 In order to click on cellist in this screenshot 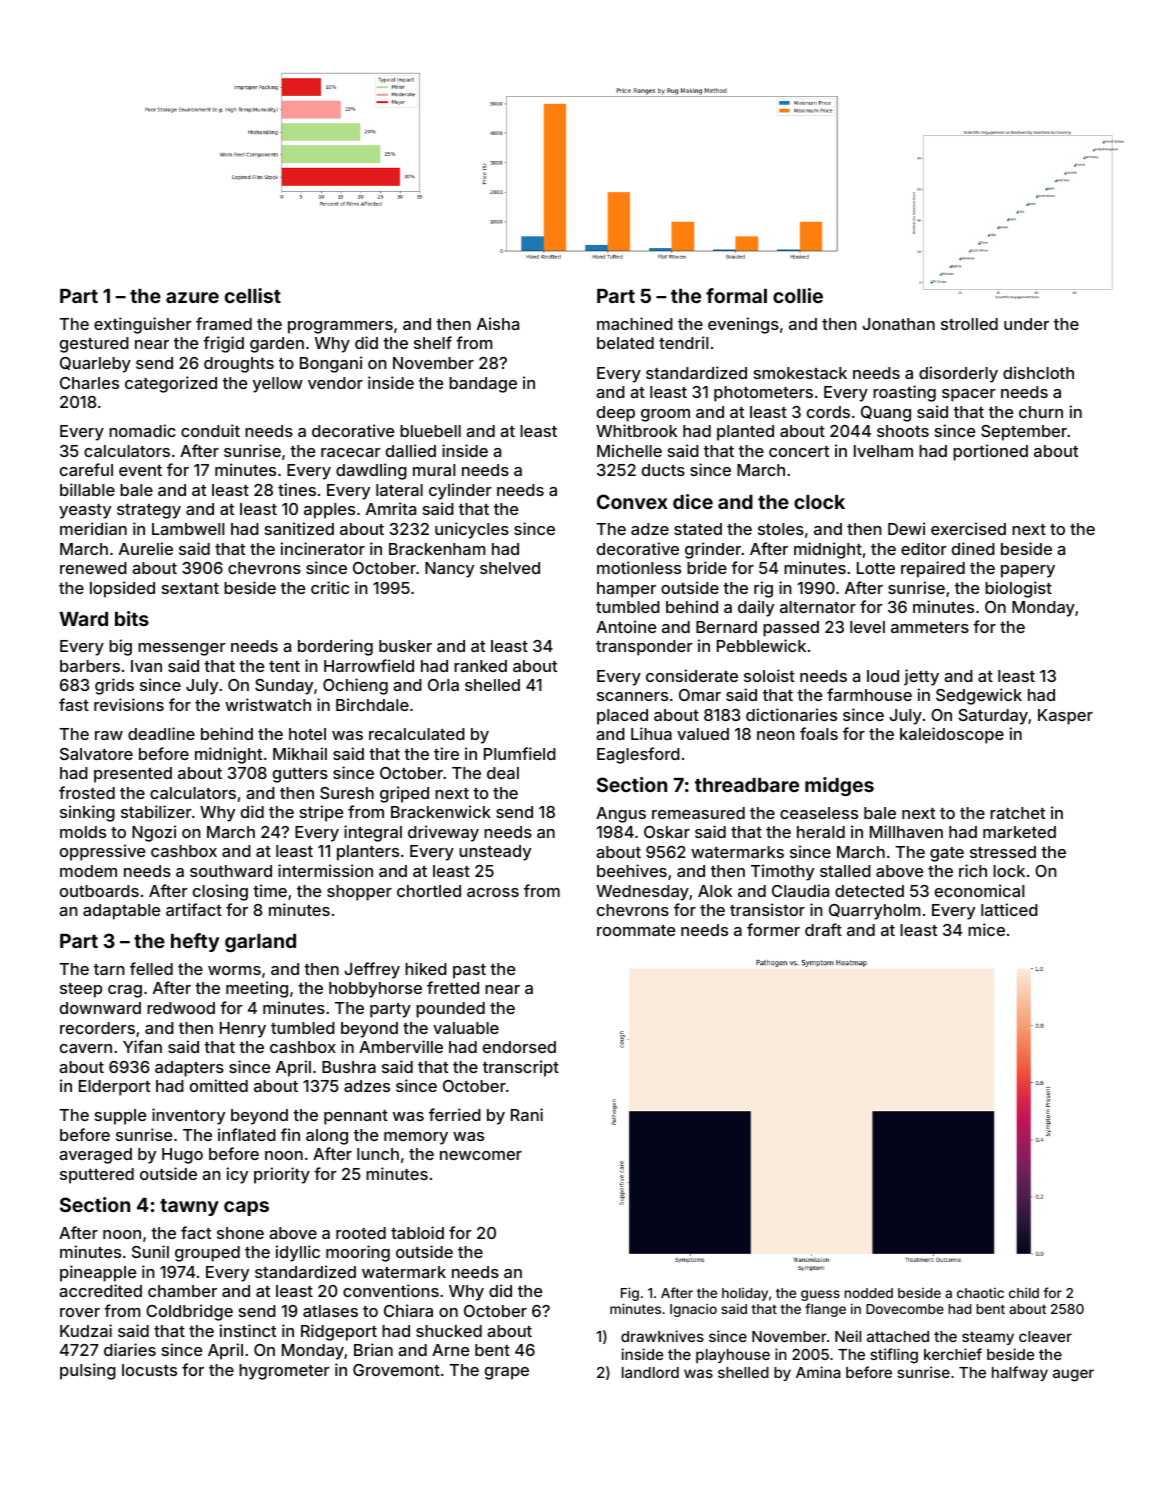, I will do `click(253, 295)`.
